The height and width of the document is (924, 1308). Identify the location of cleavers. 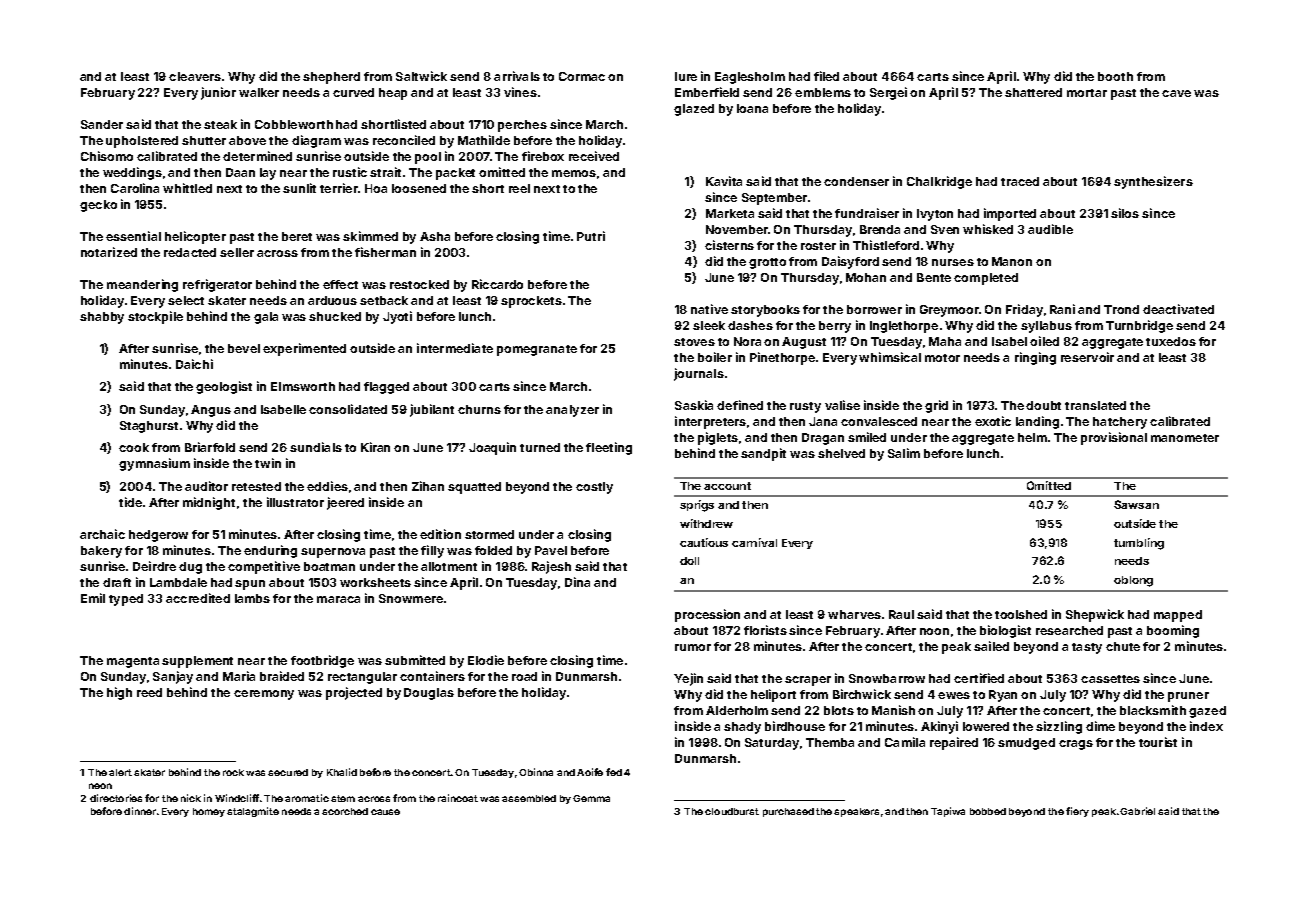
(195, 76).
